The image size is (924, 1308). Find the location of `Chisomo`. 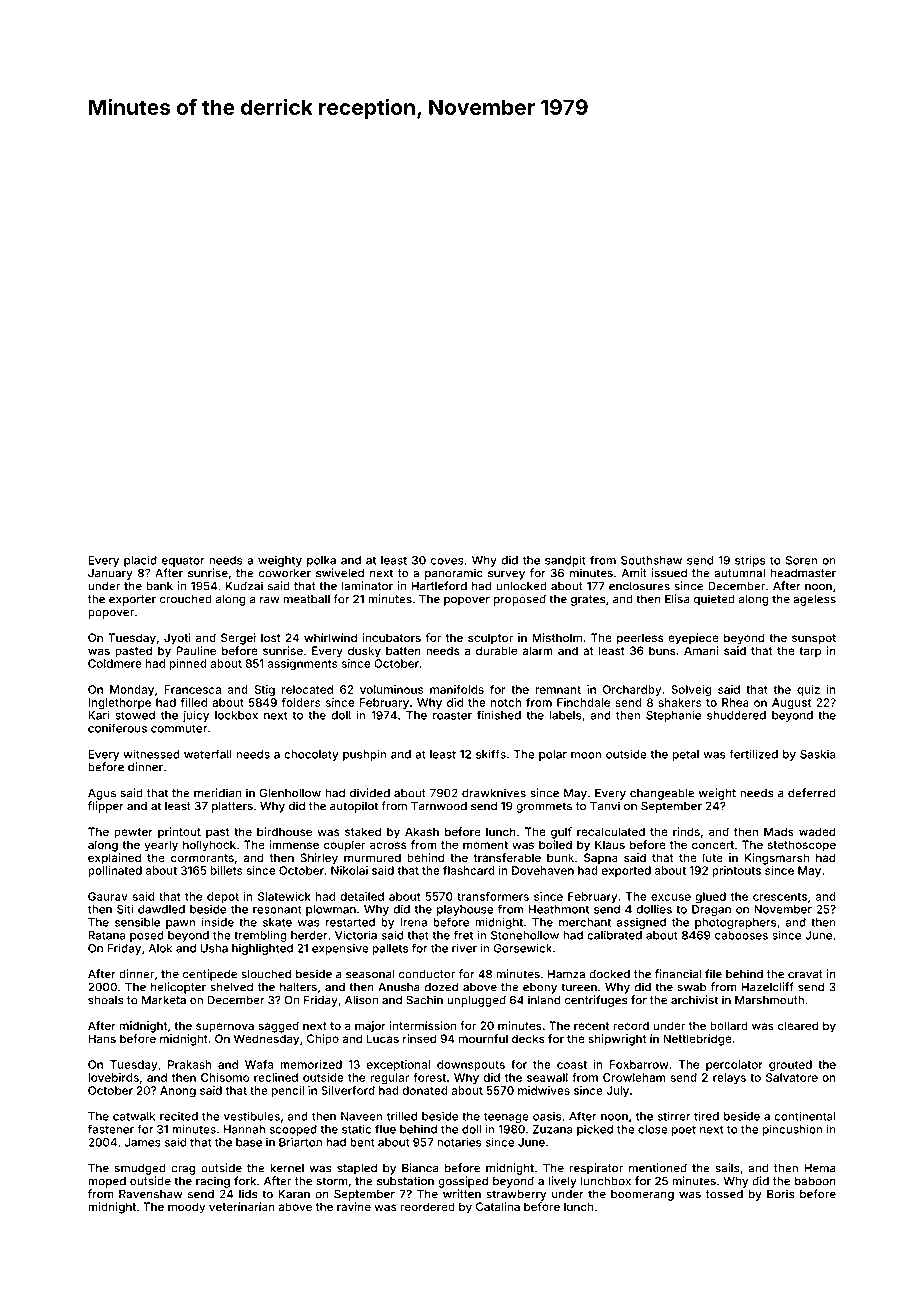

Chisomo is located at coordinates (225, 1077).
